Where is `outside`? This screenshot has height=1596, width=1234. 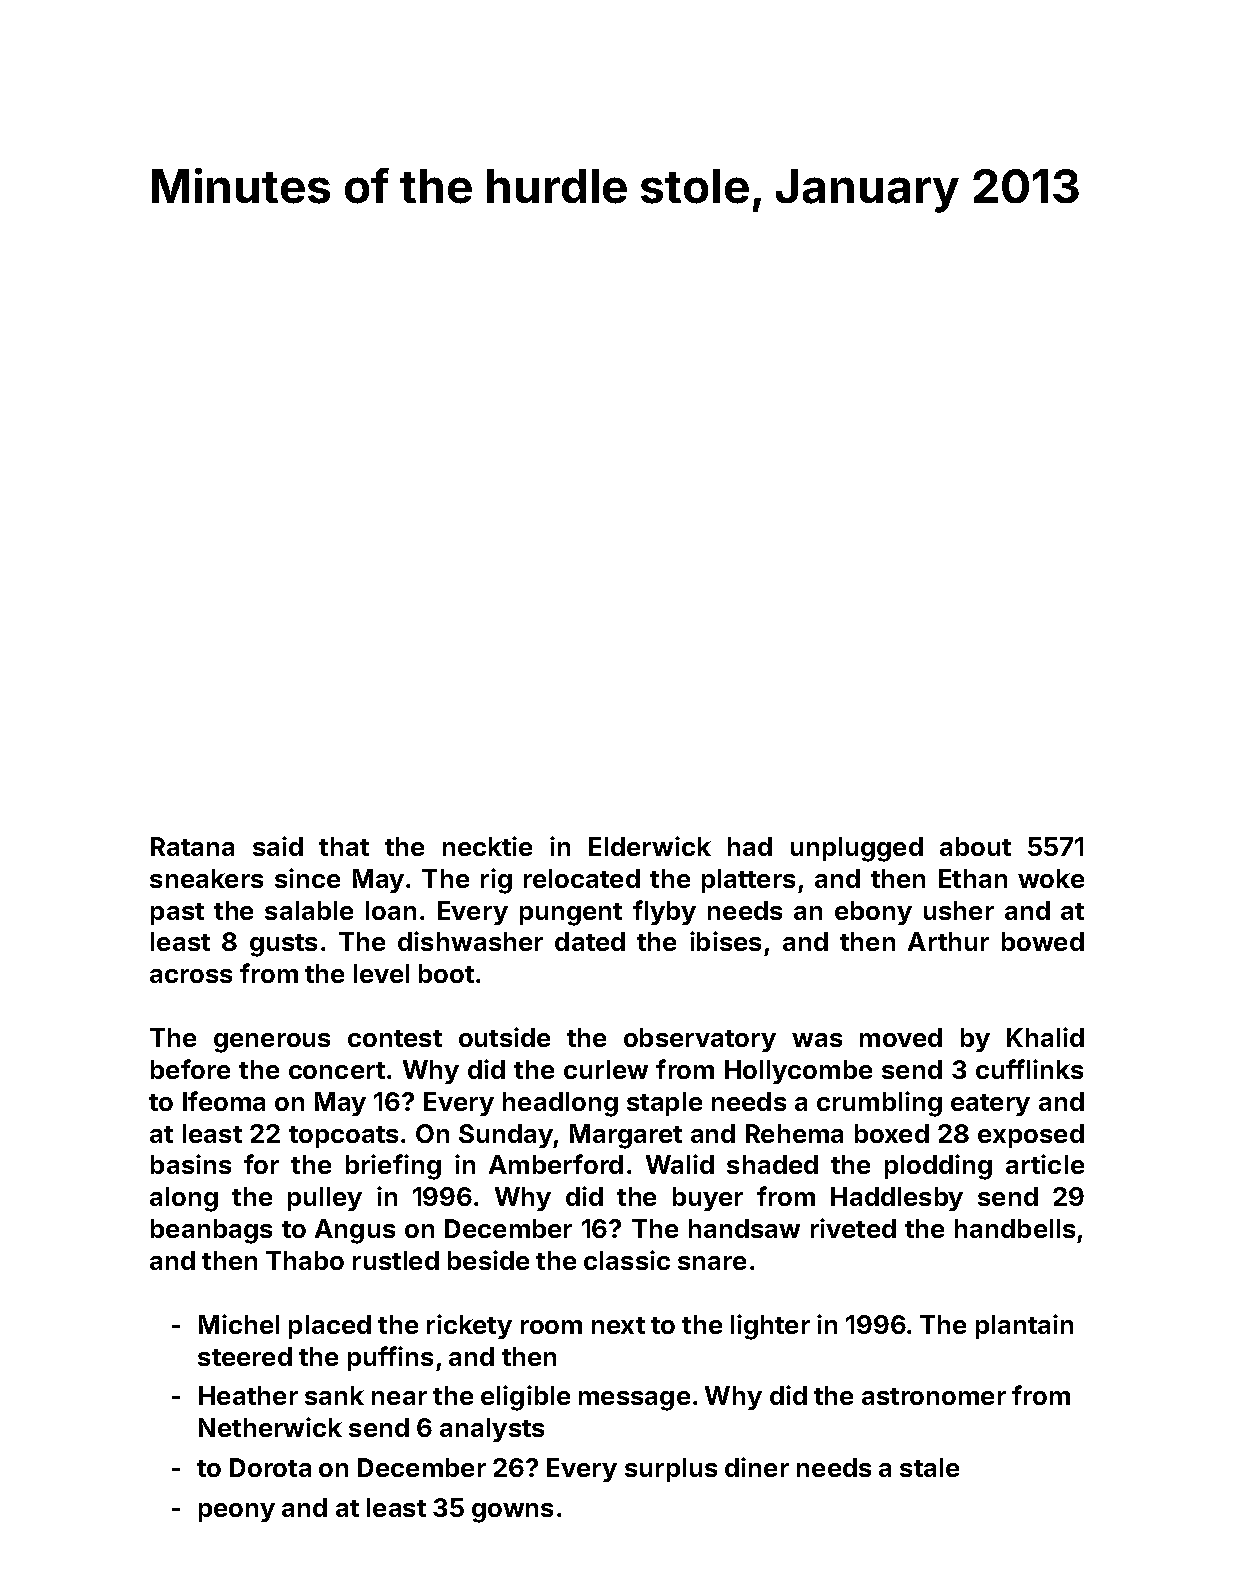
outside is located at coordinates (504, 1037).
